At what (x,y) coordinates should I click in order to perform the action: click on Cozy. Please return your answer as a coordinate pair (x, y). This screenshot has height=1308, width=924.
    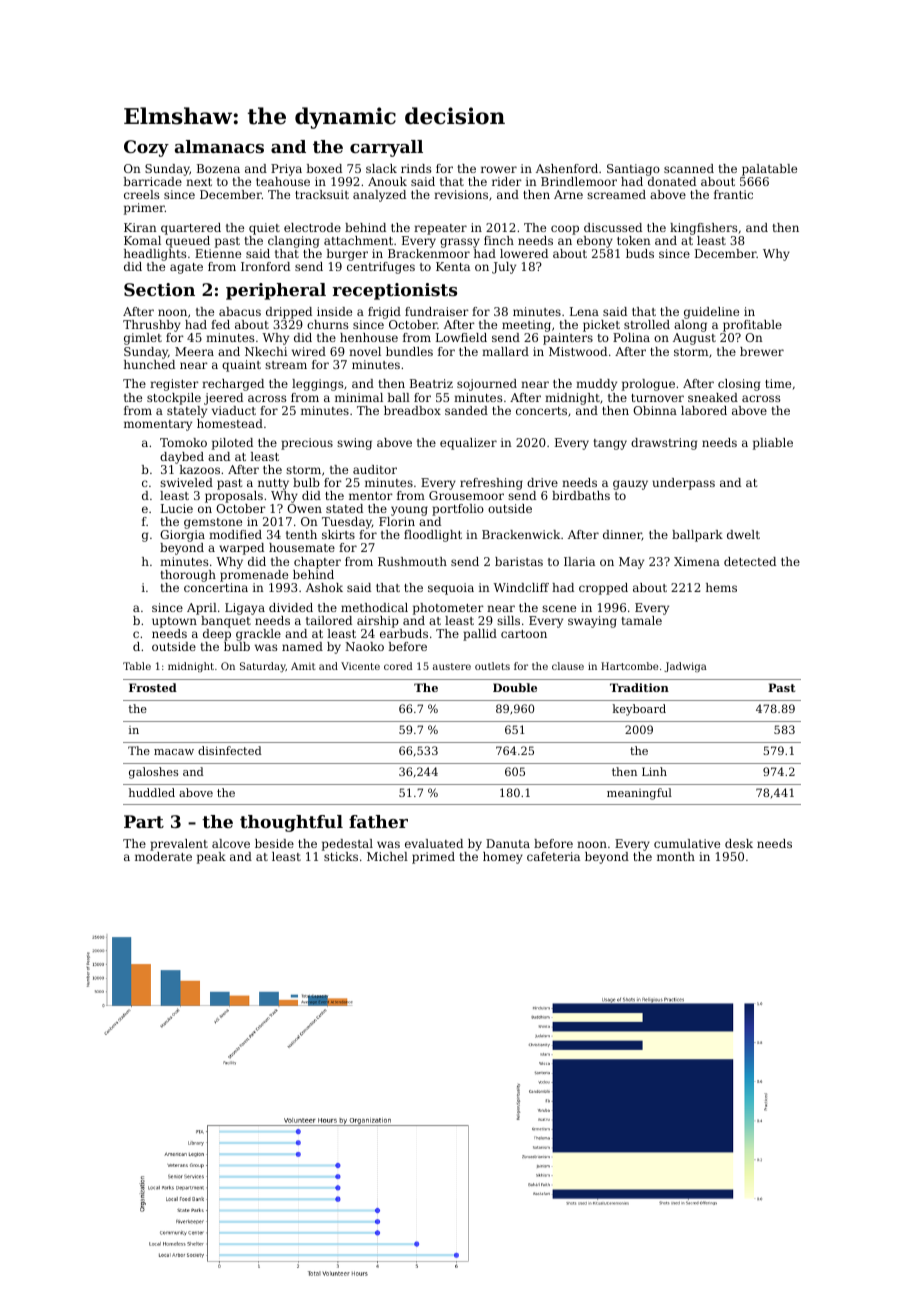
    Looking at the image, I should click on (146, 148).
